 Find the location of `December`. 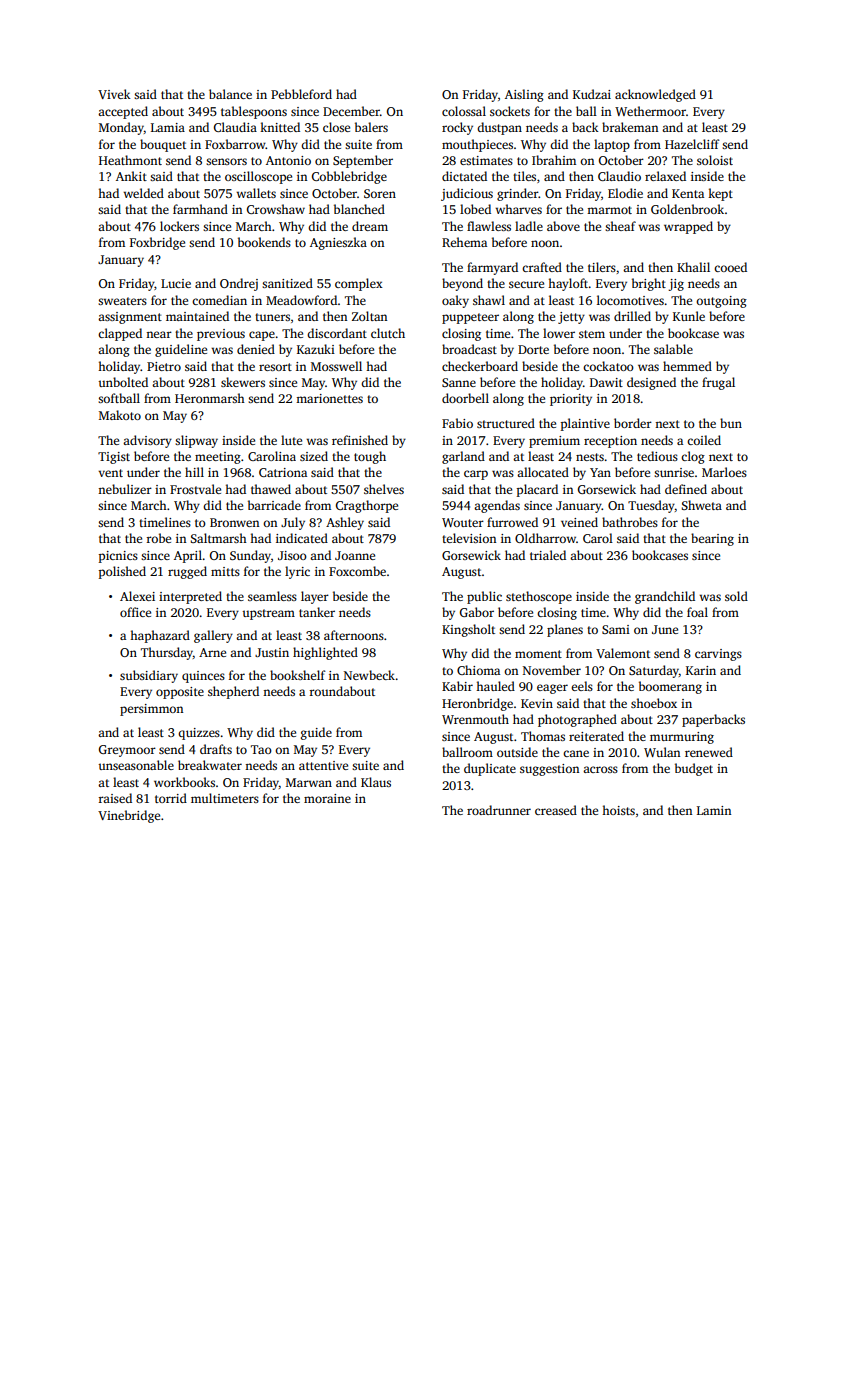

December is located at coordinates (351, 111).
